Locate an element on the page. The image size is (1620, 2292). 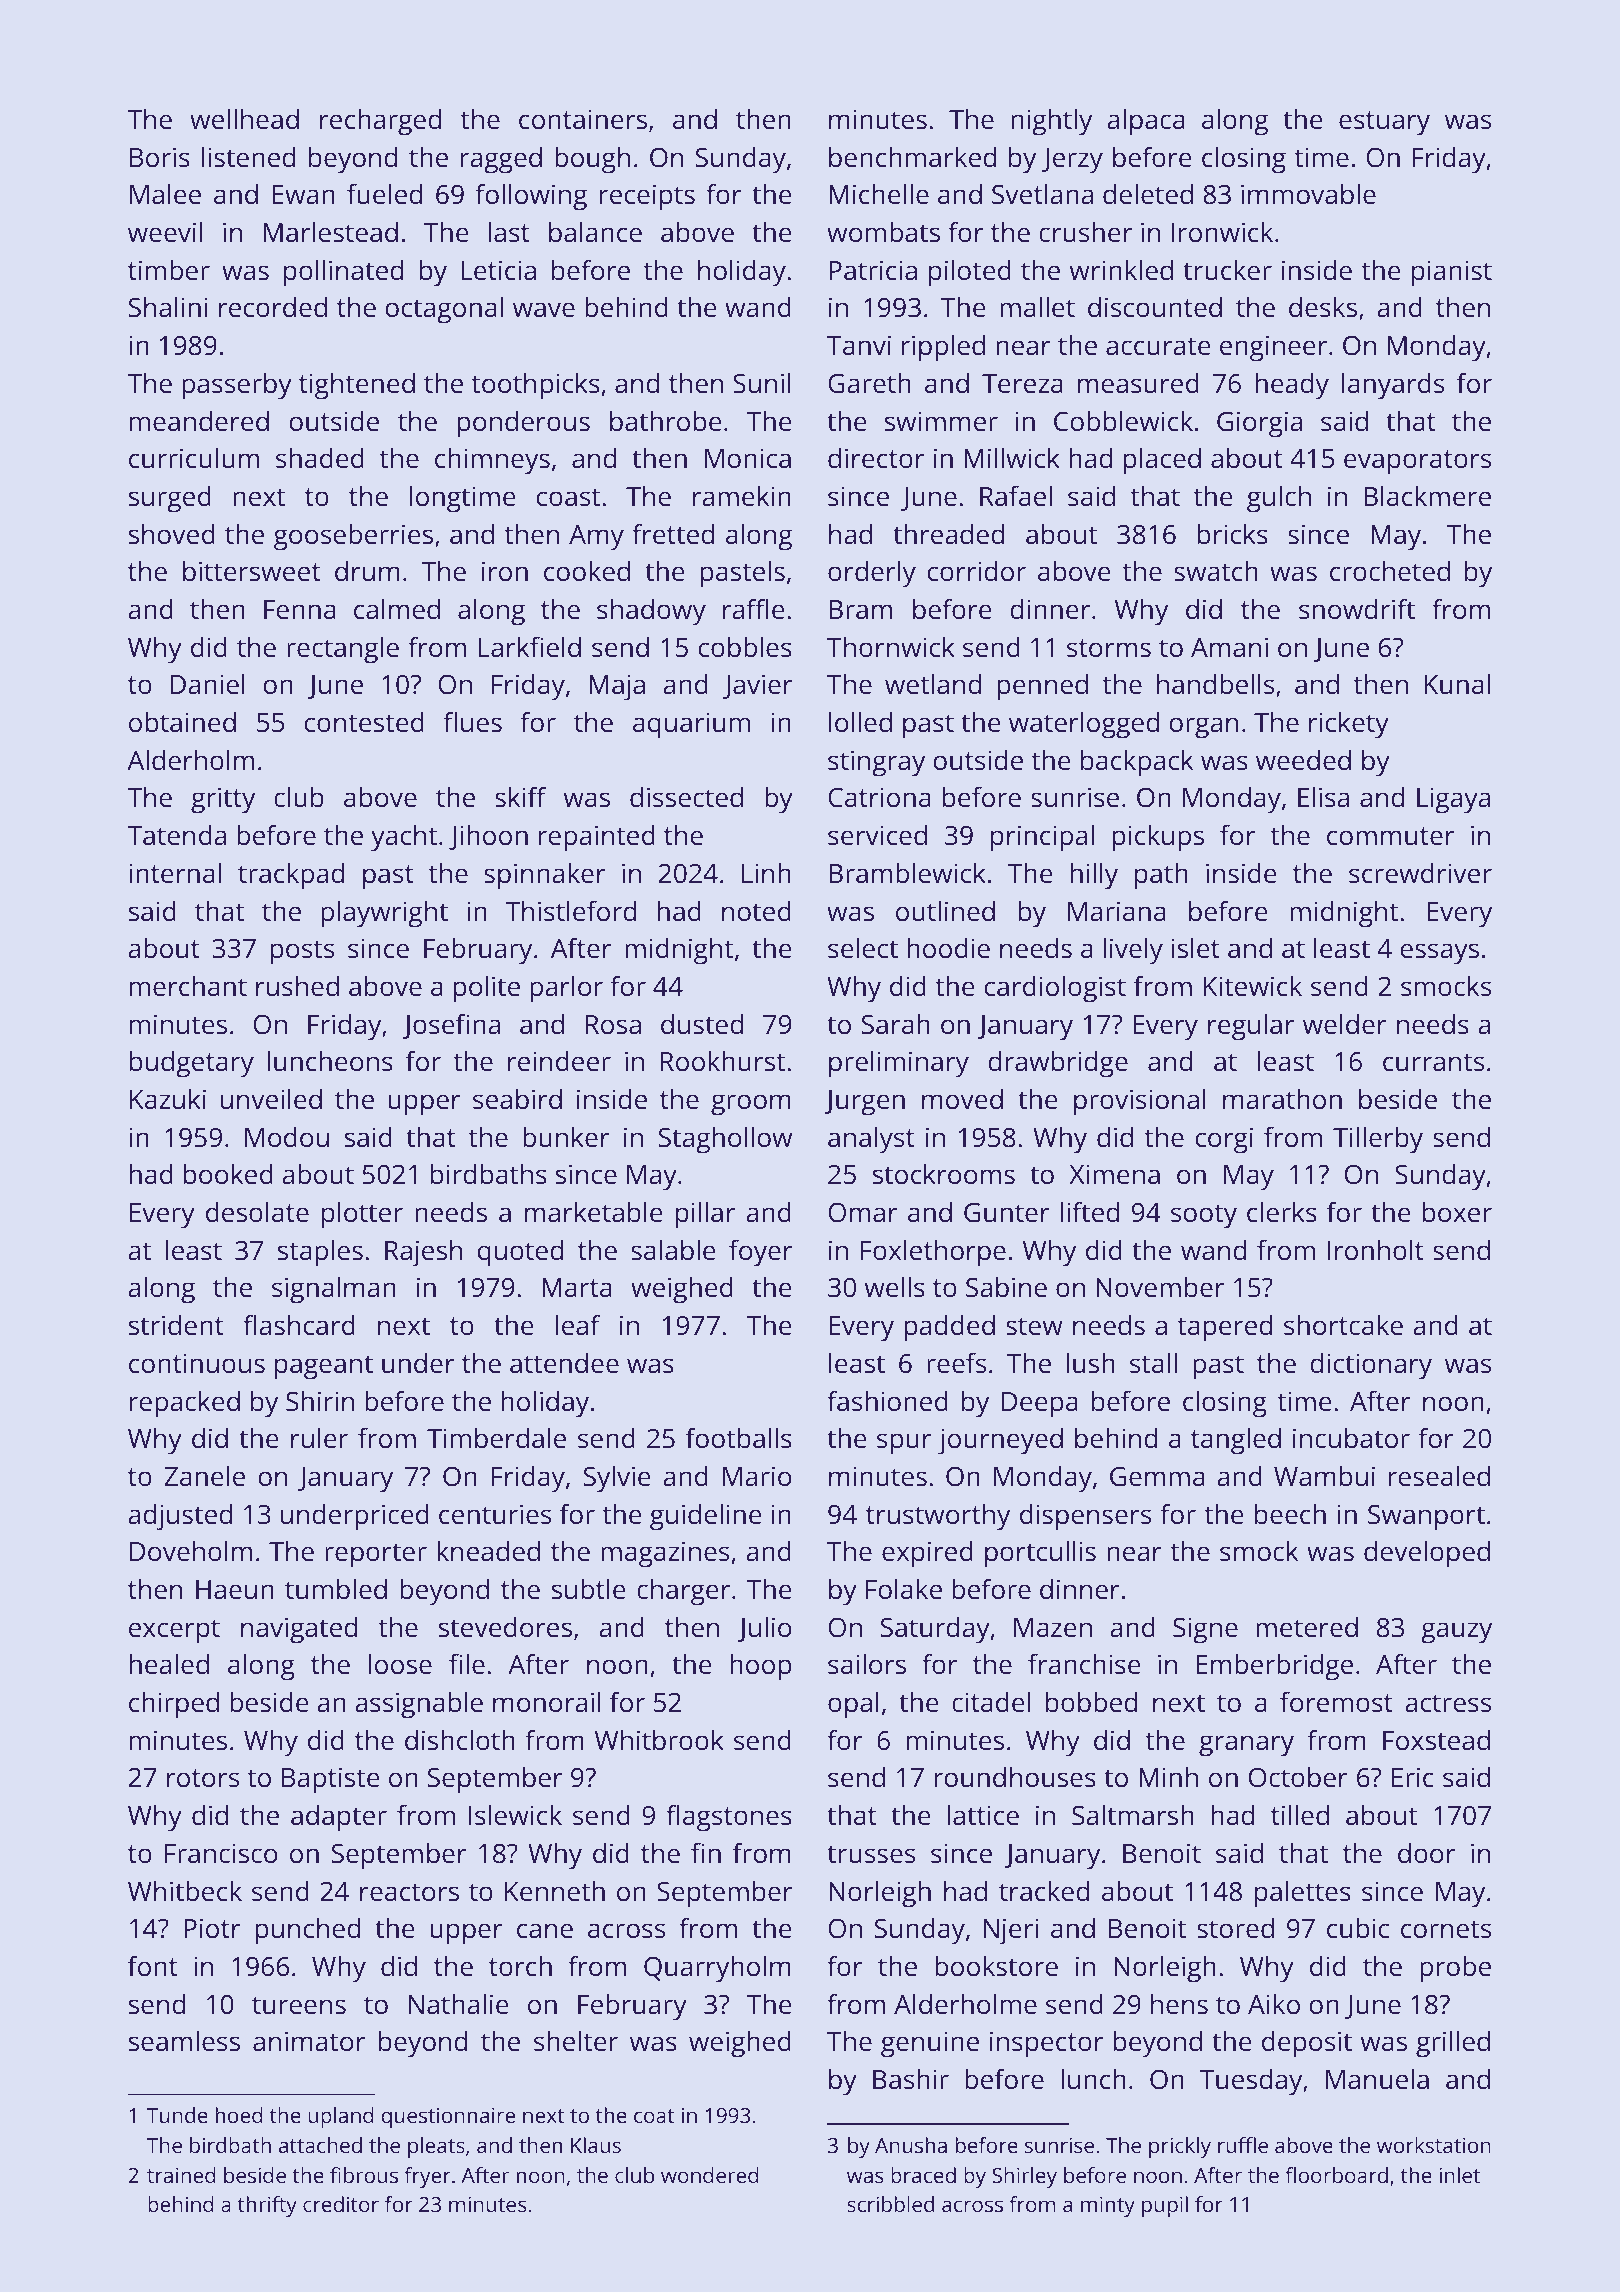
chimneys is located at coordinates (492, 461).
